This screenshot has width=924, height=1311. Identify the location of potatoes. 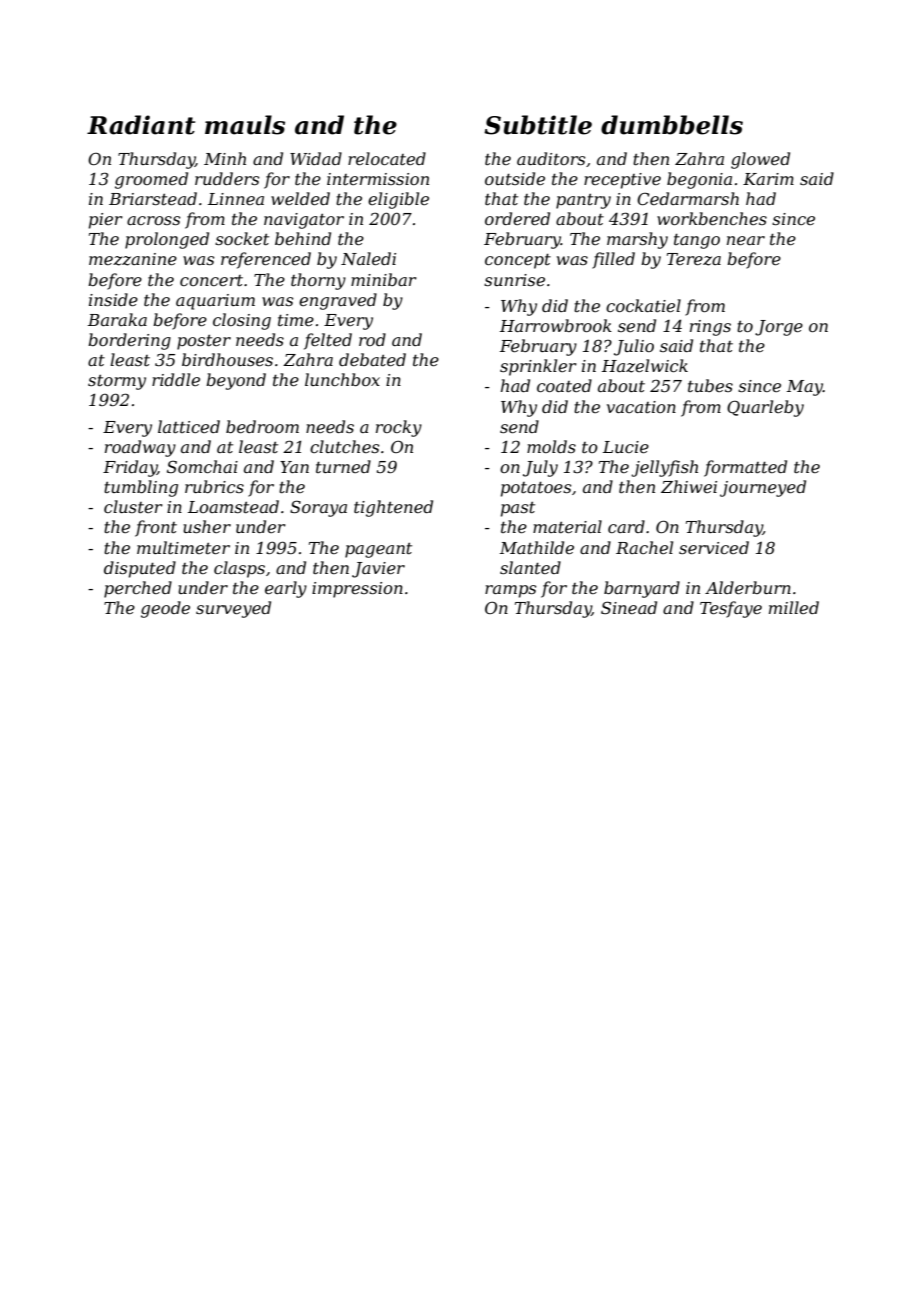
(536, 489).
